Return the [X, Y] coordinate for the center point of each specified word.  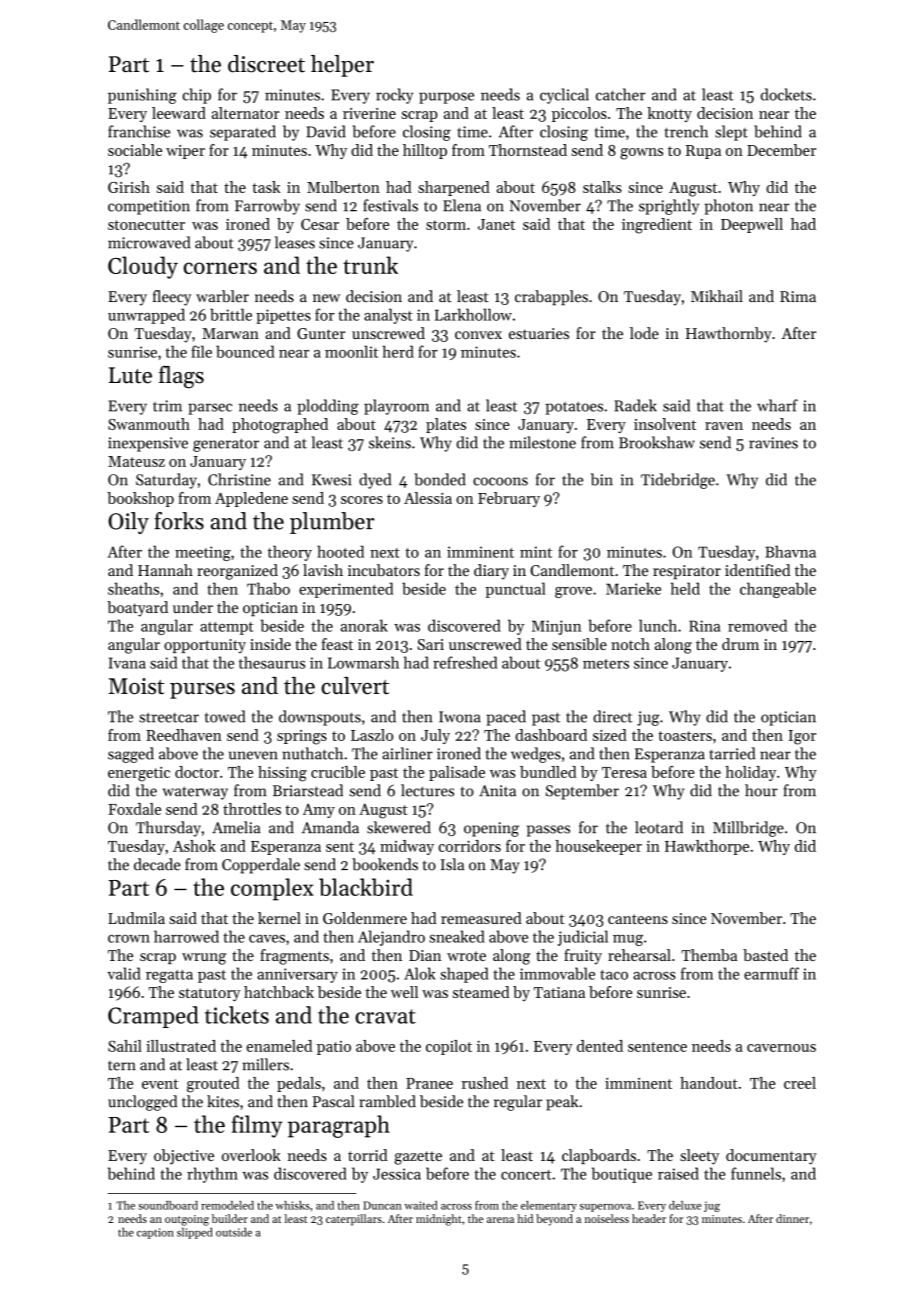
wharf [777, 405]
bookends [385, 864]
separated [243, 133]
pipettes [283, 316]
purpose [446, 98]
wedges [536, 755]
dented [600, 1046]
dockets [786, 94]
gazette [418, 1158]
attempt [227, 628]
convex [478, 335]
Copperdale [261, 866]
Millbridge [748, 829]
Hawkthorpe [707, 847]
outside [234, 1232]
